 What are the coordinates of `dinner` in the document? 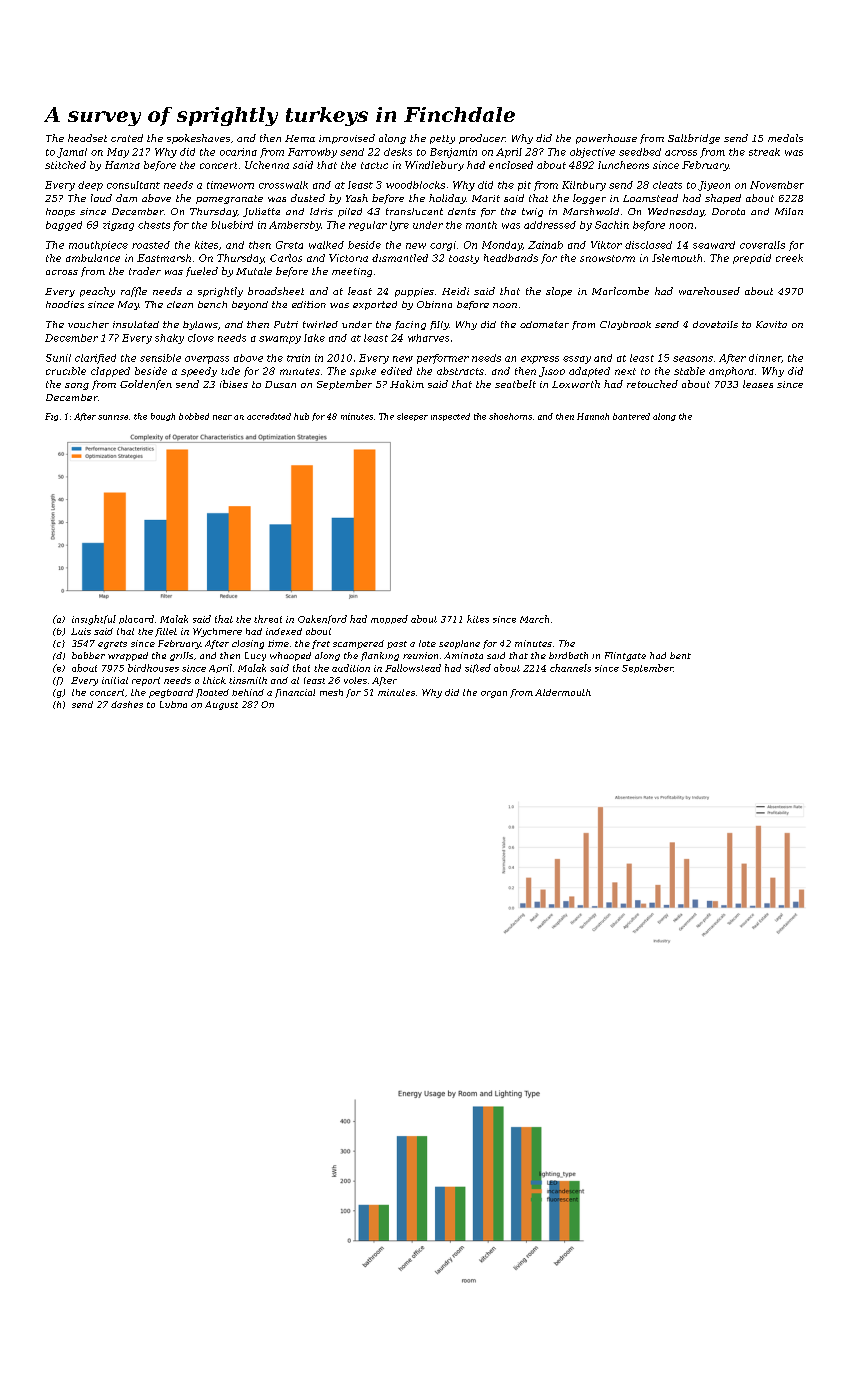 It's located at (765, 358).
